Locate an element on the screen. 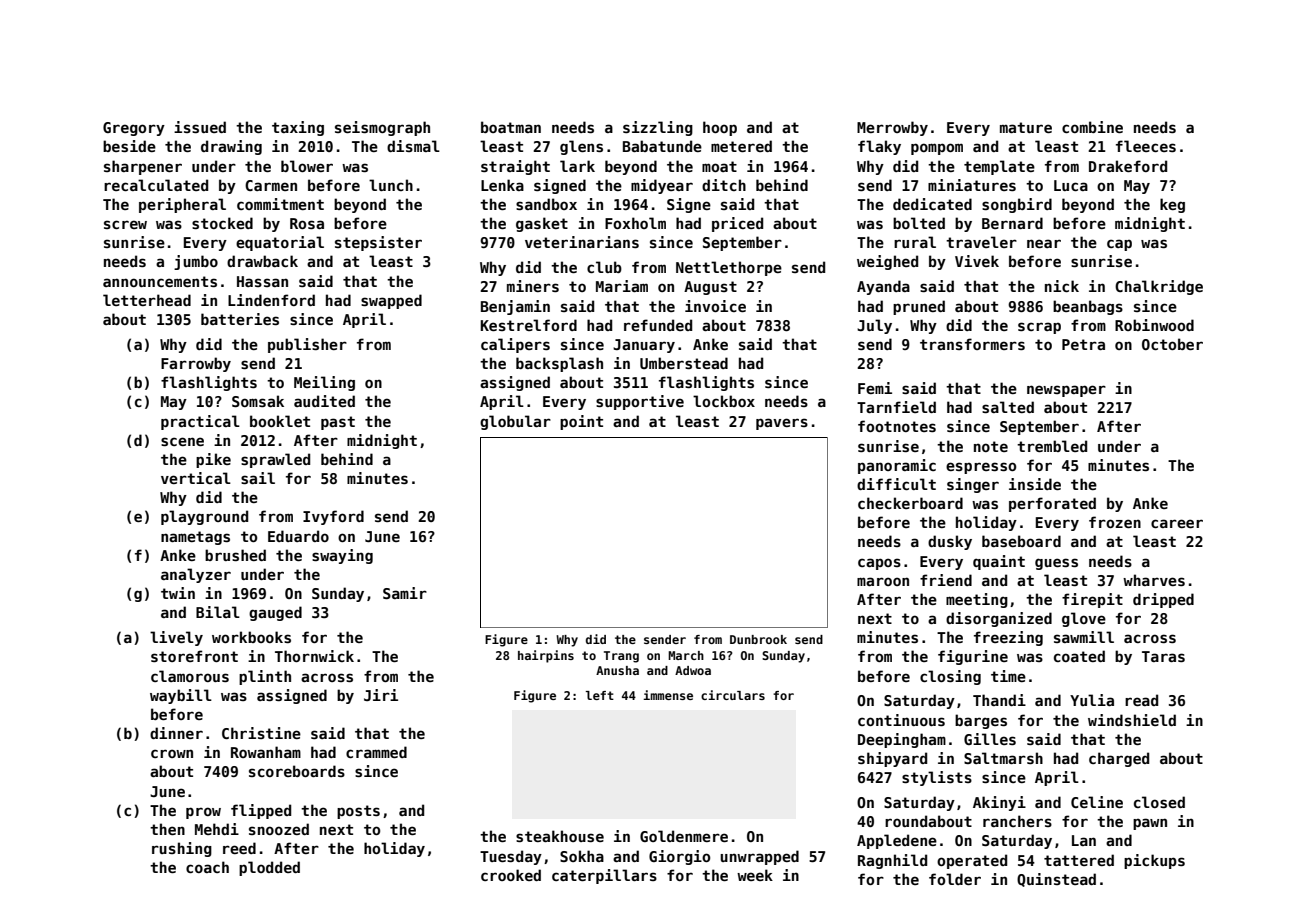 Image resolution: width=1308 pixels, height=924 pixels. Foxholm is located at coordinates (635, 223).
